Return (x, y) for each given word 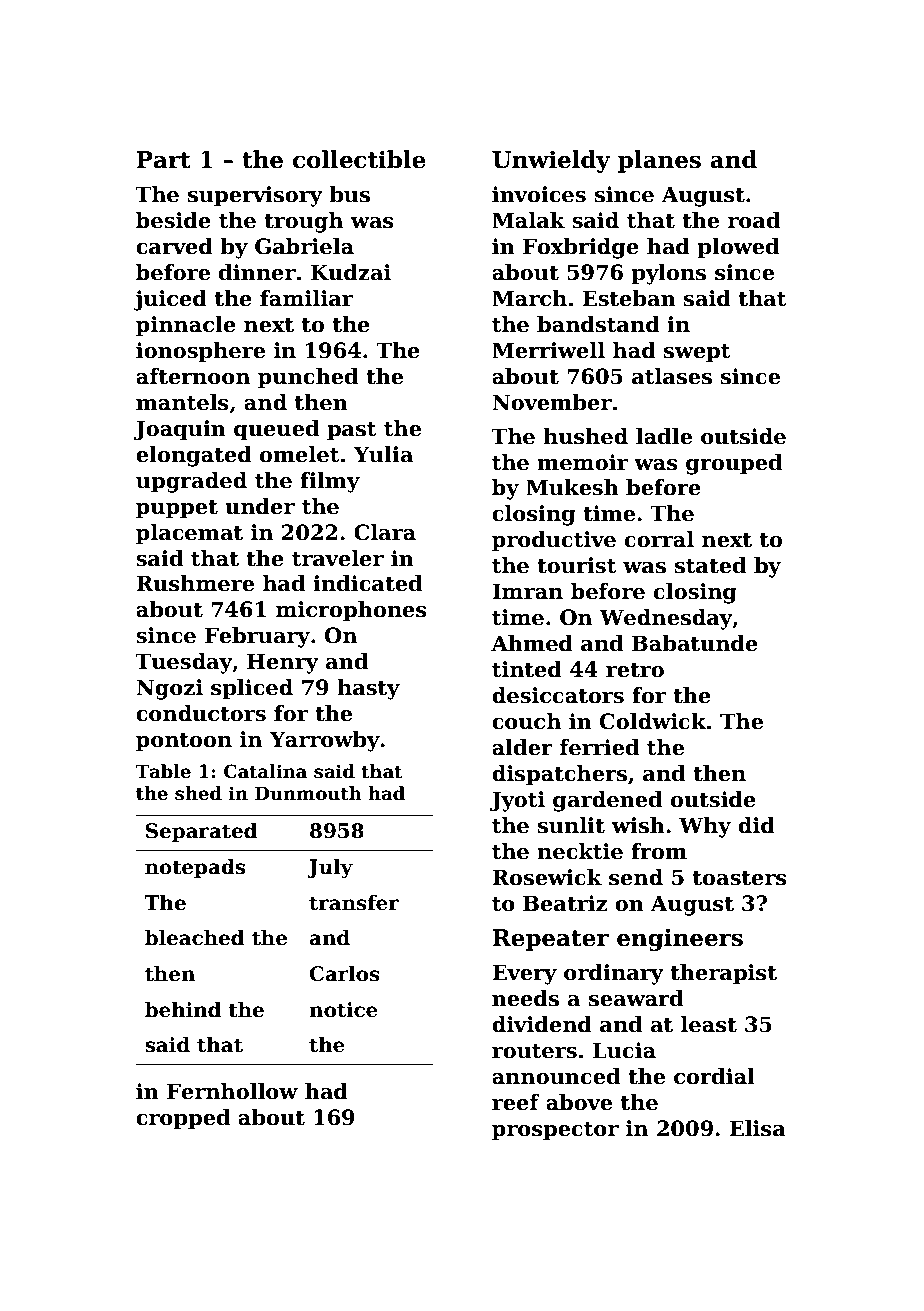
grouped (734, 464)
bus (349, 194)
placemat (189, 534)
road (754, 220)
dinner (257, 272)
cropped (183, 1119)
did (756, 825)
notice (343, 1010)
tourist (576, 565)
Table (163, 771)
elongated (194, 456)
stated (710, 565)
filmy (330, 482)
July (330, 868)
